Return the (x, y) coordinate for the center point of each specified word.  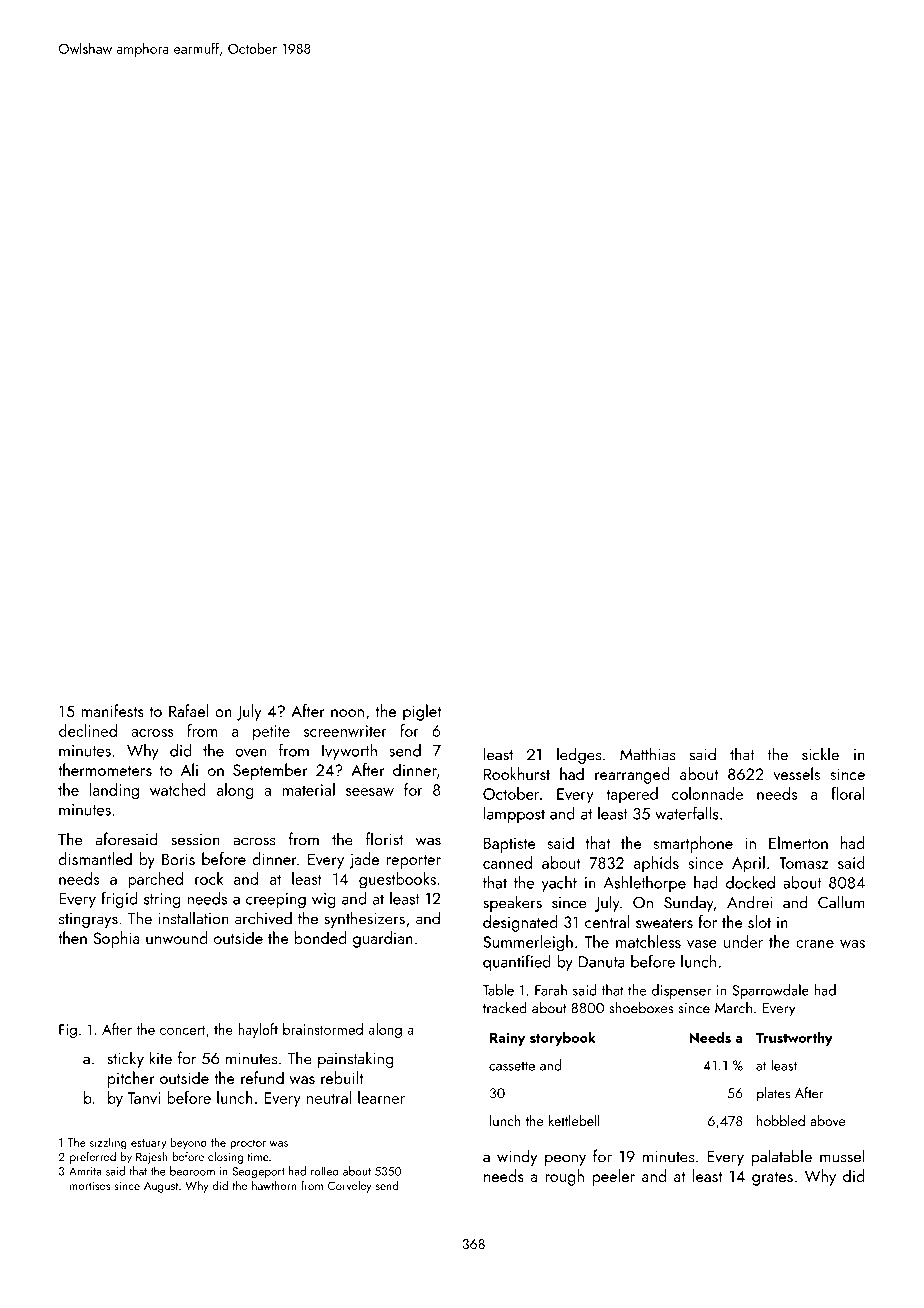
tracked (505, 1008)
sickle (820, 754)
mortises (90, 1185)
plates (773, 1094)
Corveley (349, 1187)
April (748, 864)
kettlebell (574, 1120)
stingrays (88, 920)
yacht (559, 884)
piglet (422, 712)
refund (262, 1077)
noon (347, 713)
